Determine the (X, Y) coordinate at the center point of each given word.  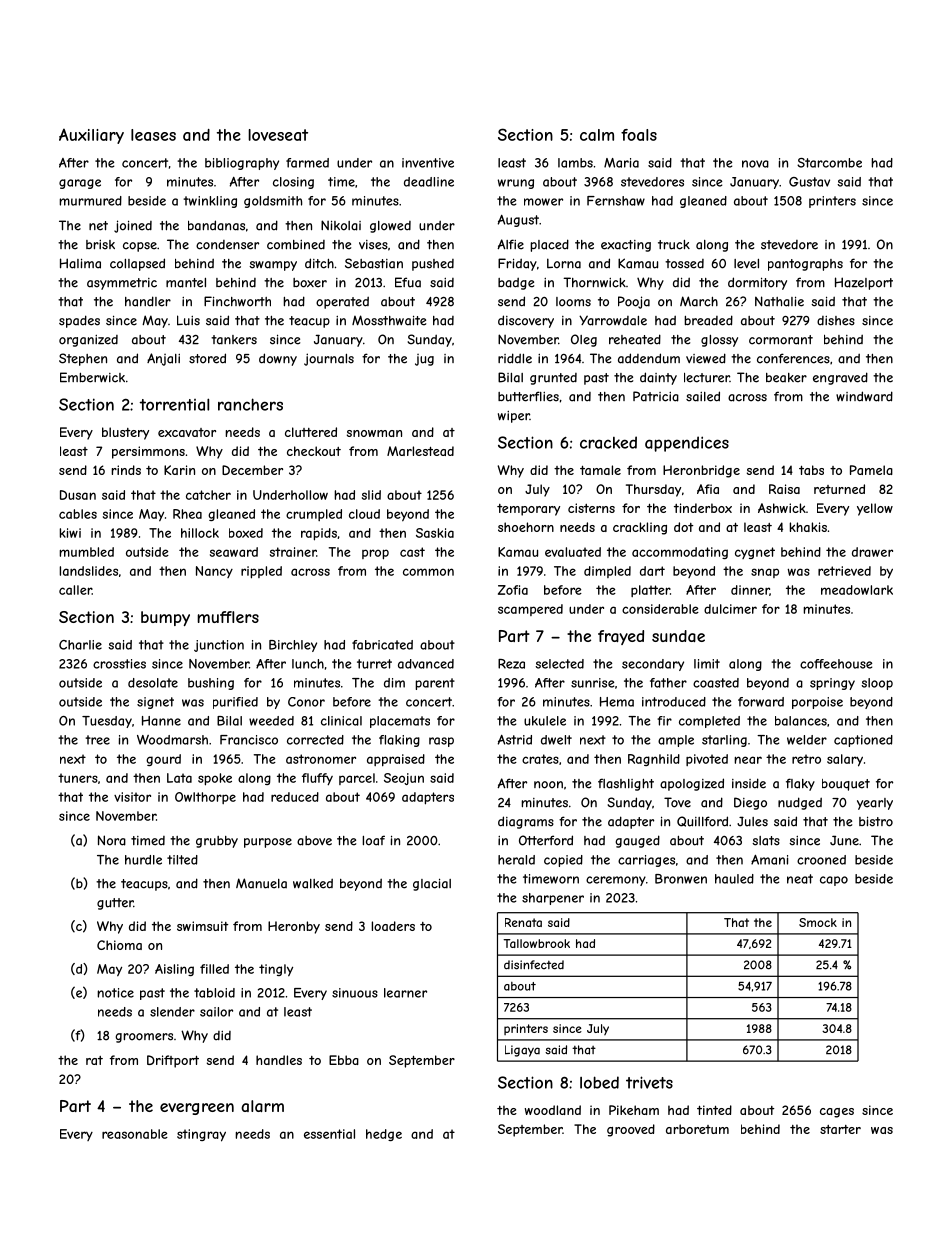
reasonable (135, 1134)
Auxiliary (91, 136)
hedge (384, 1135)
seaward (234, 552)
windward (864, 396)
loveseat (278, 135)
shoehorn (526, 527)
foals (639, 135)
